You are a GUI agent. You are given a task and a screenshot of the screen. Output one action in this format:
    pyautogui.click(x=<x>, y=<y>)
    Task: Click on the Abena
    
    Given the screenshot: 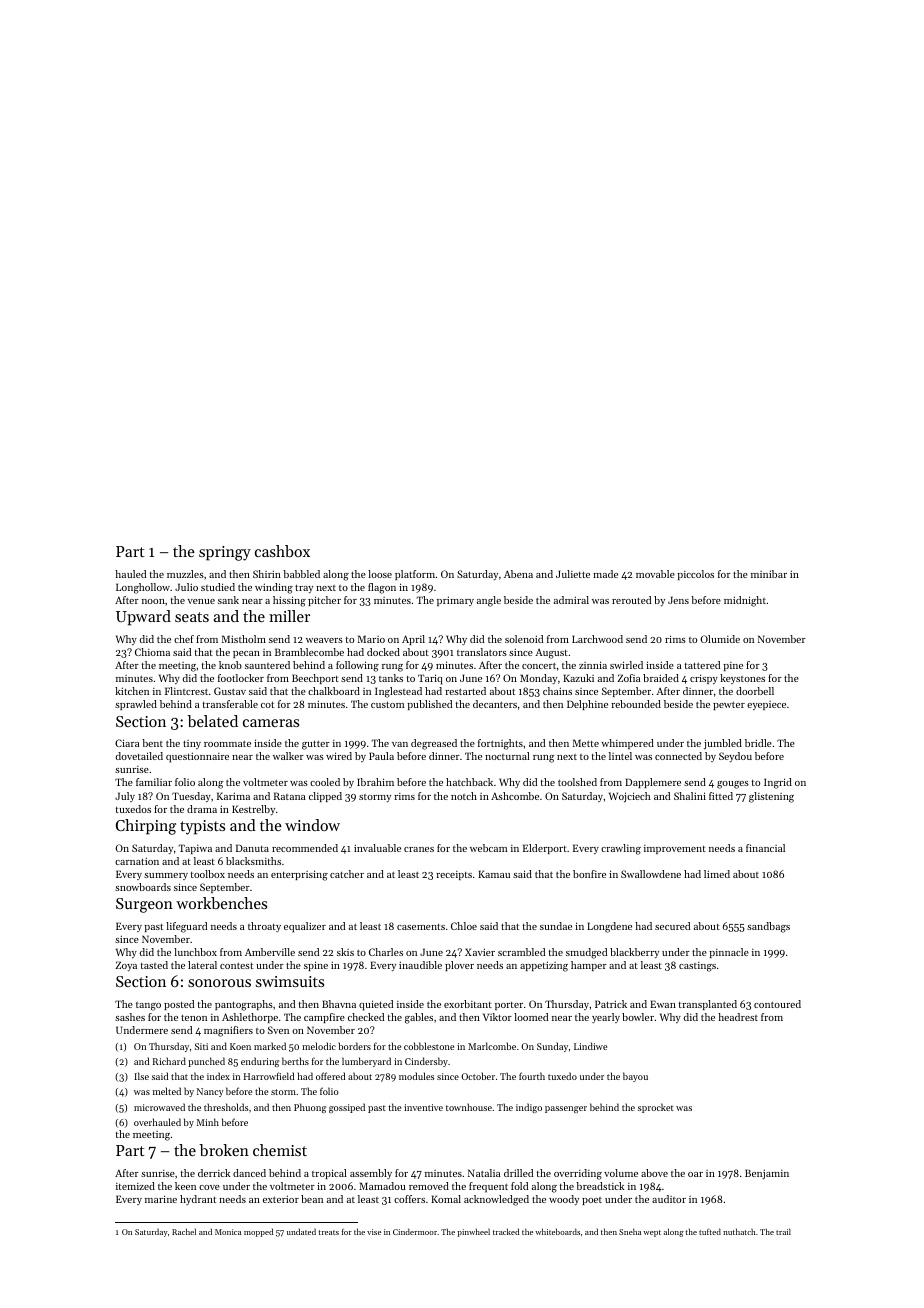 What is the action you would take?
    pyautogui.click(x=518, y=574)
